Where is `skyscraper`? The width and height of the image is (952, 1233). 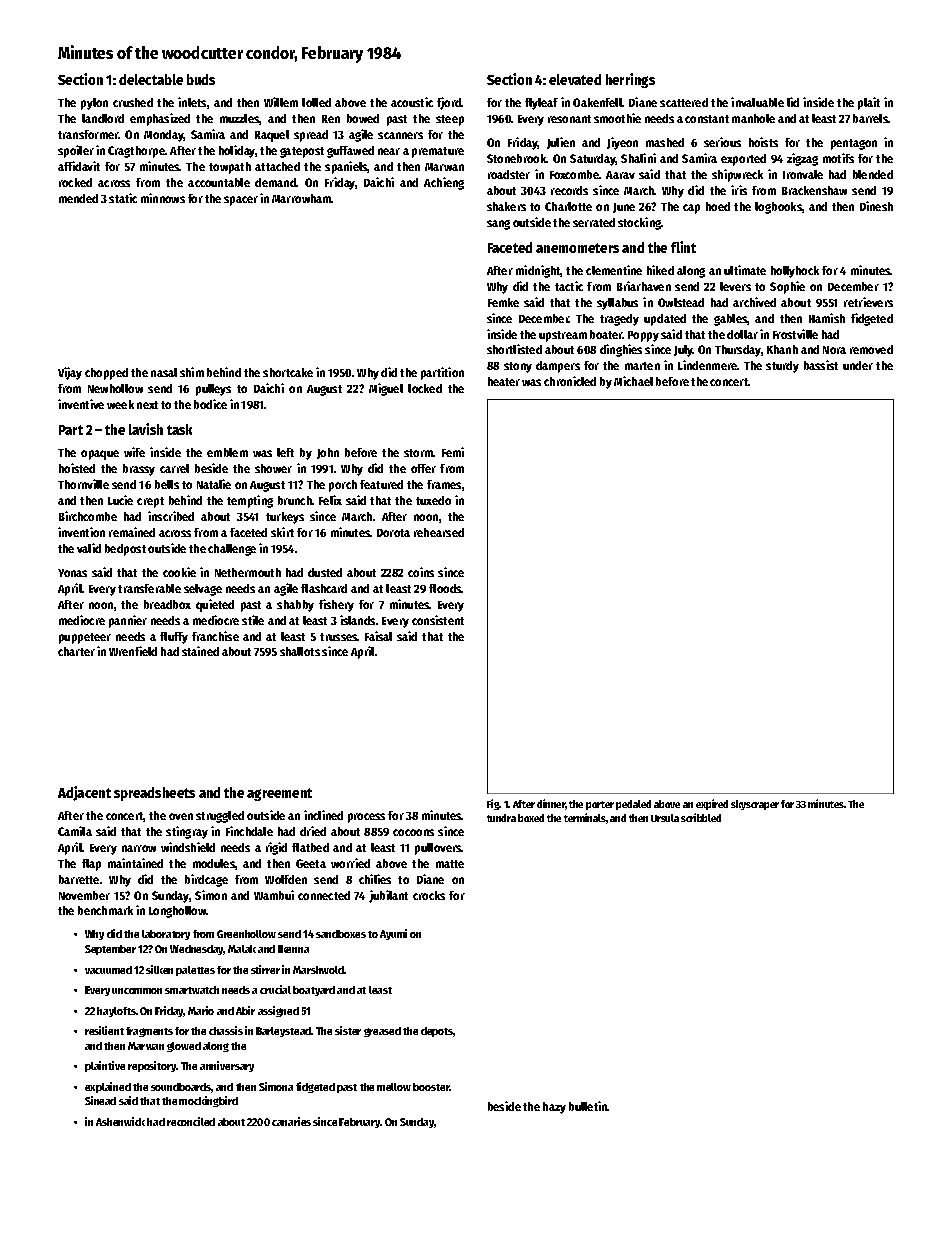
skyscraper is located at coordinates (755, 805).
